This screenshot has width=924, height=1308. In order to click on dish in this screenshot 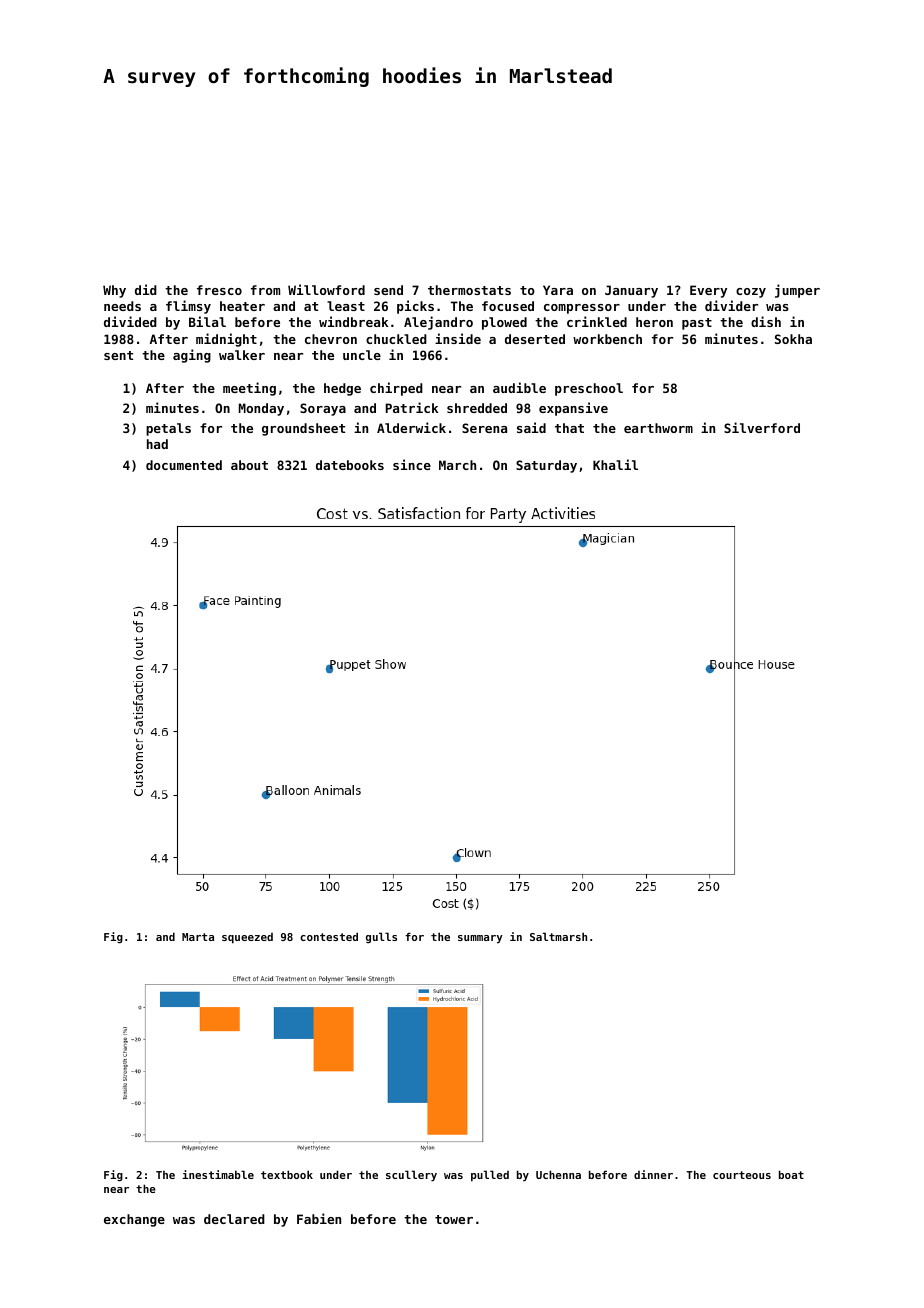, I will do `click(766, 321)`.
